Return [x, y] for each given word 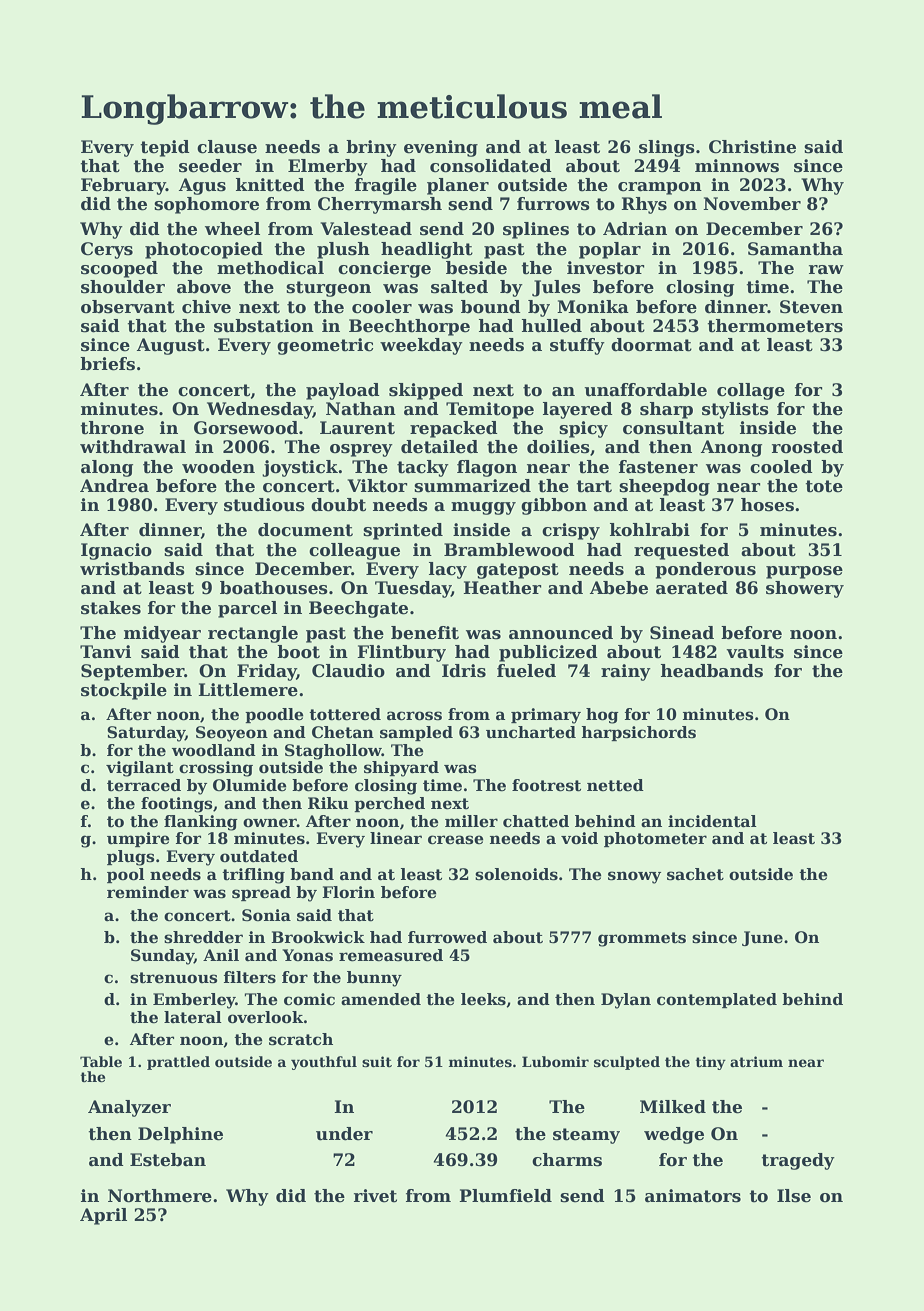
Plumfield [505, 1196]
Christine [752, 147]
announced [561, 633]
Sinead [682, 633]
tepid [165, 148]
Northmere [160, 1196]
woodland [214, 750]
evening [441, 148]
